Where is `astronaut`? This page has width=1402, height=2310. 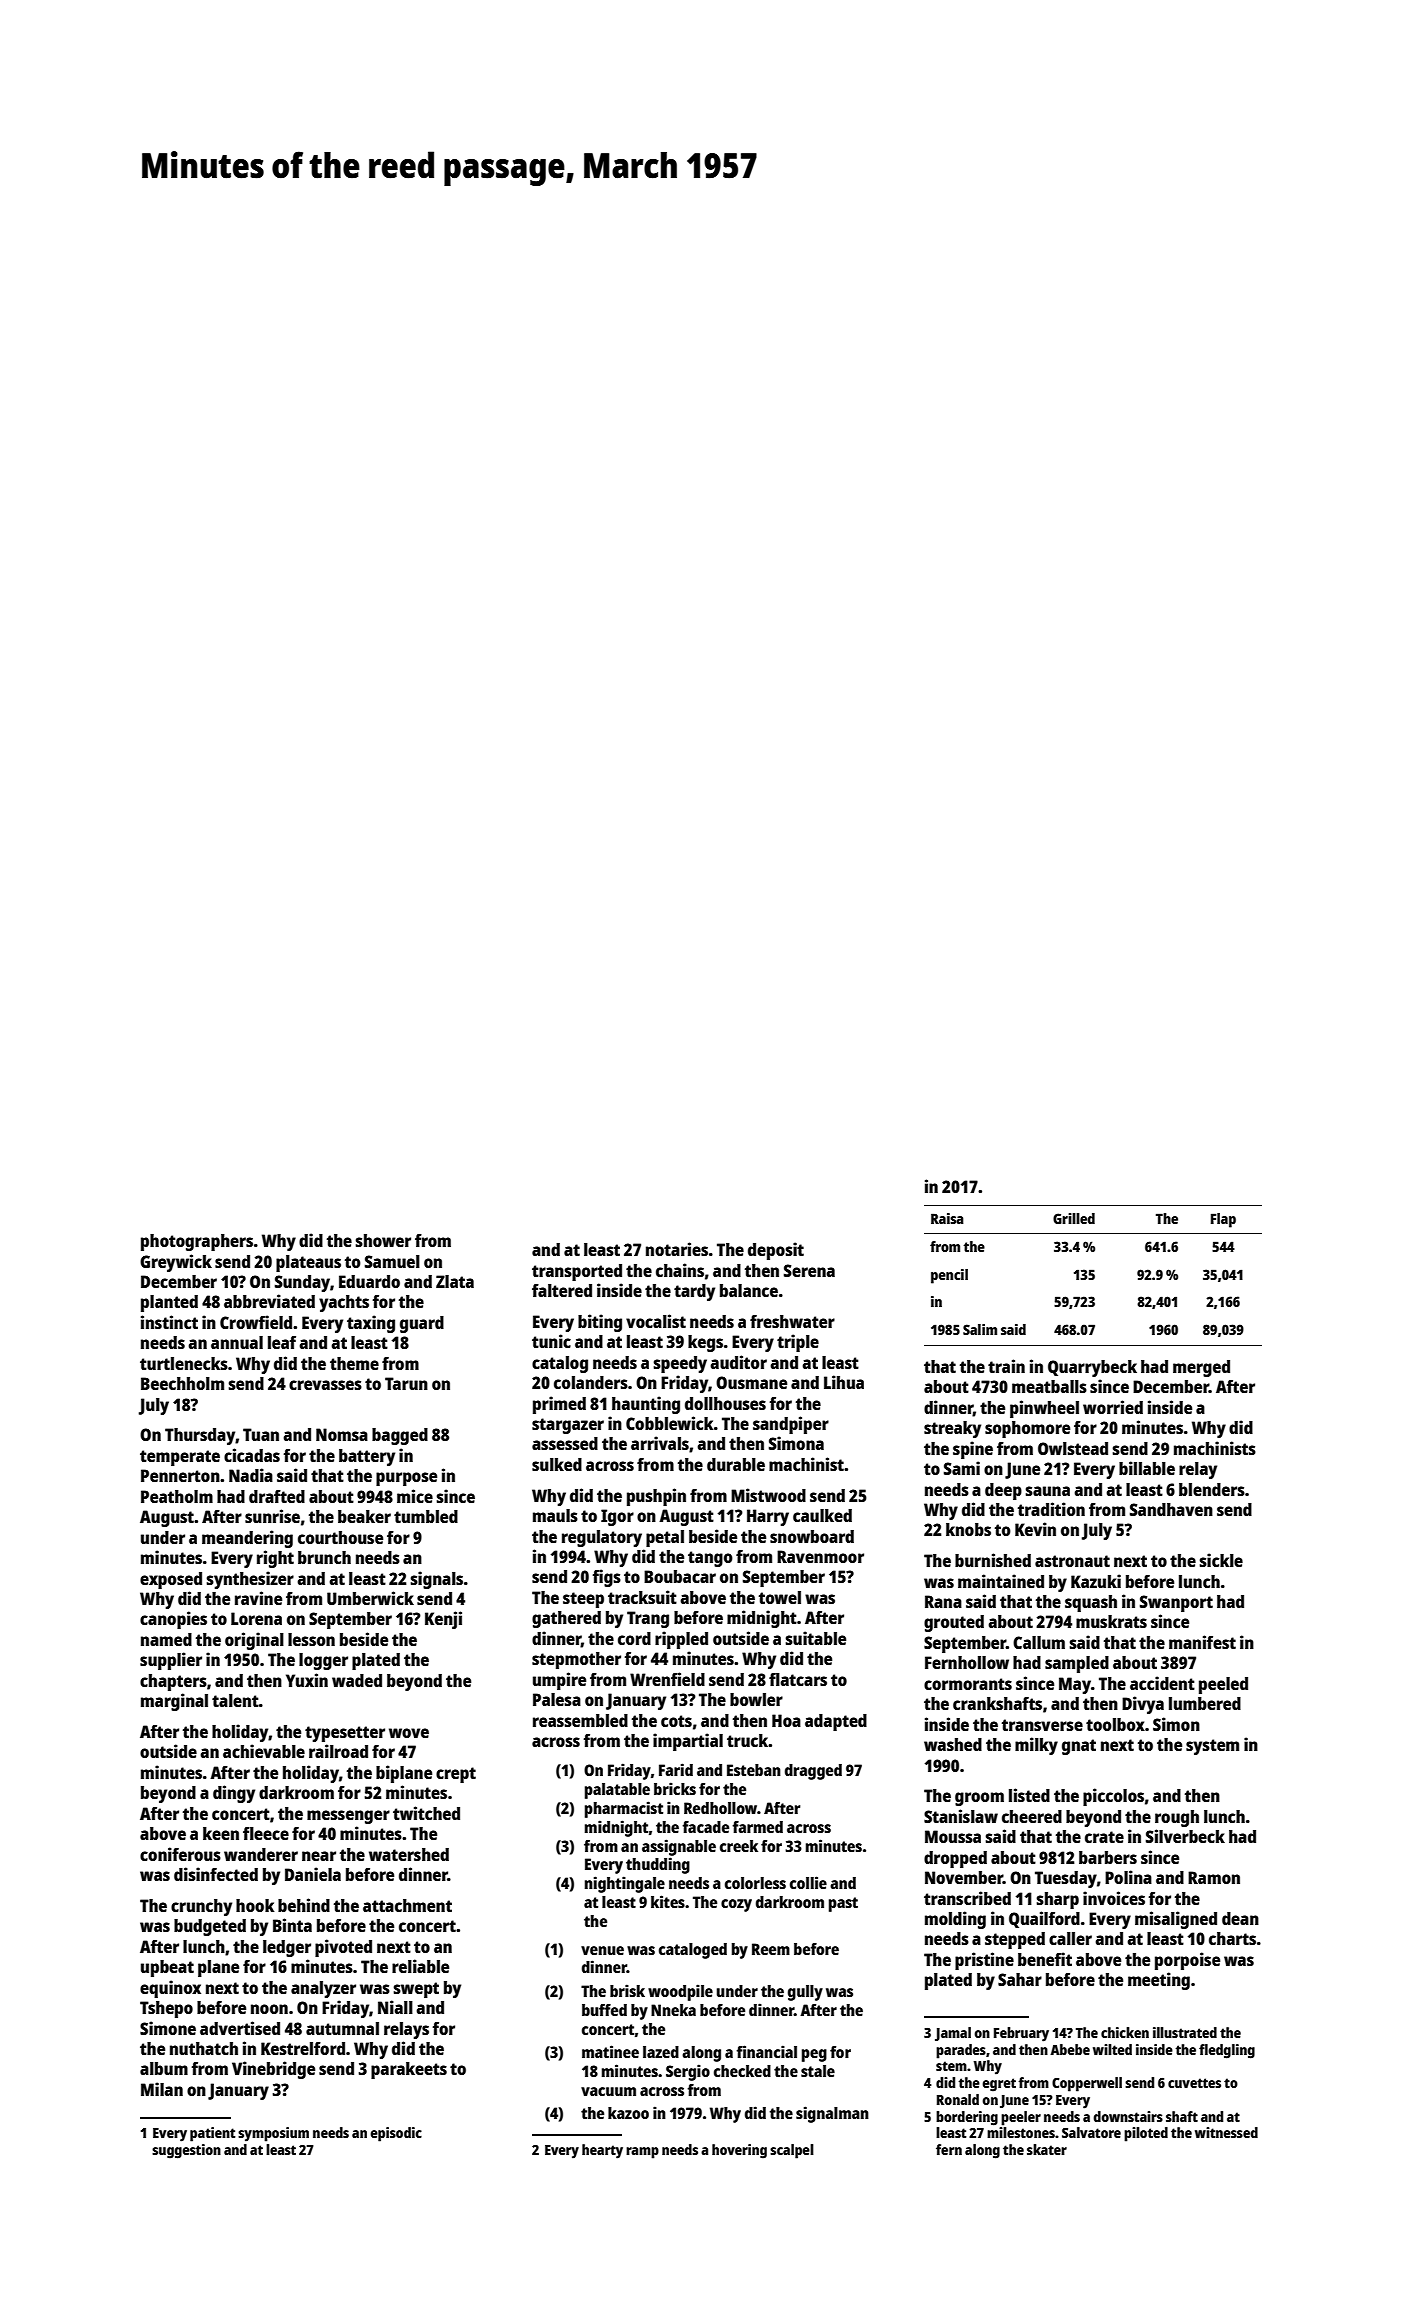
astronaut is located at coordinates (1072, 1561).
